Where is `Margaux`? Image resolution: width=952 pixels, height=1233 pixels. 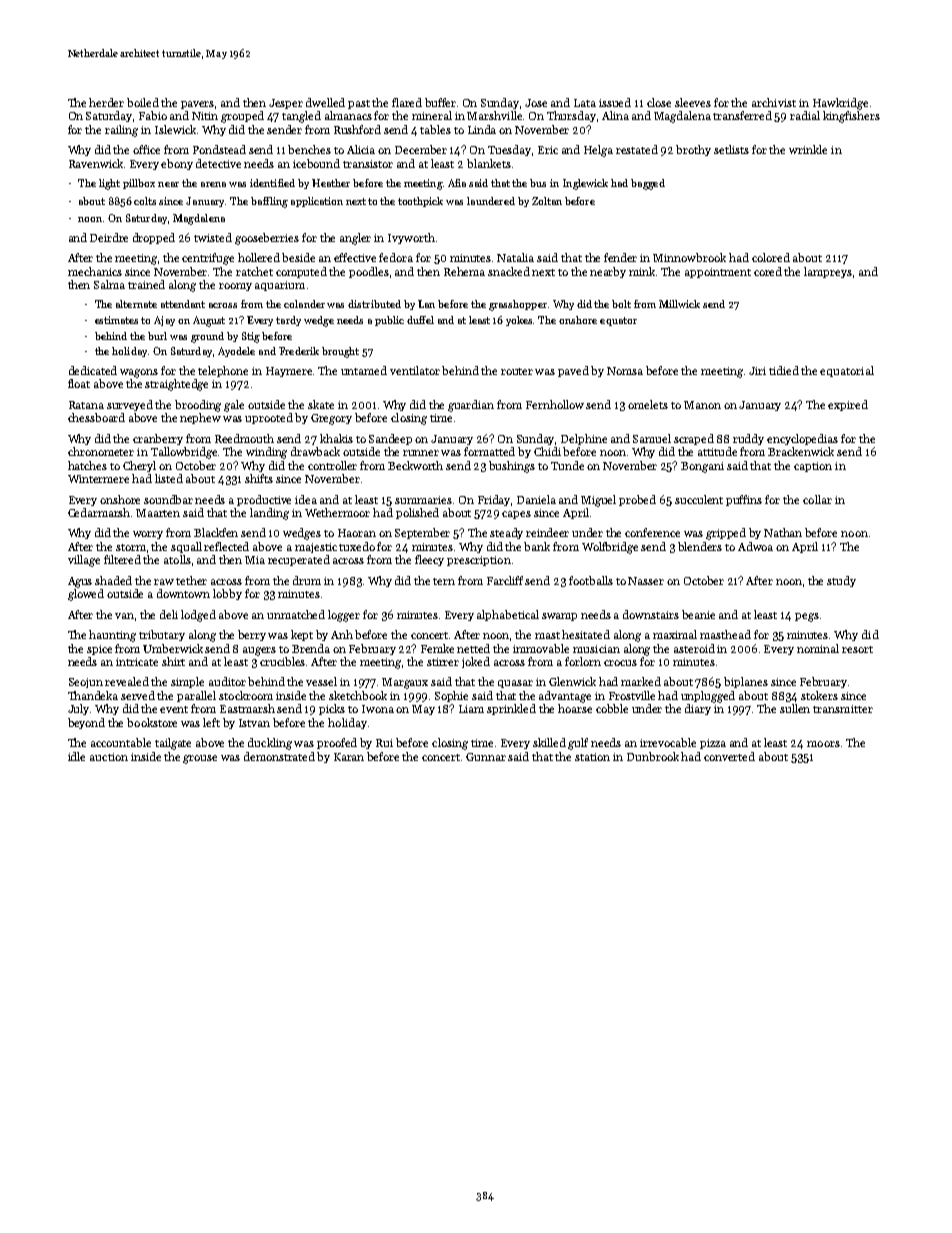 Margaux is located at coordinates (405, 683).
